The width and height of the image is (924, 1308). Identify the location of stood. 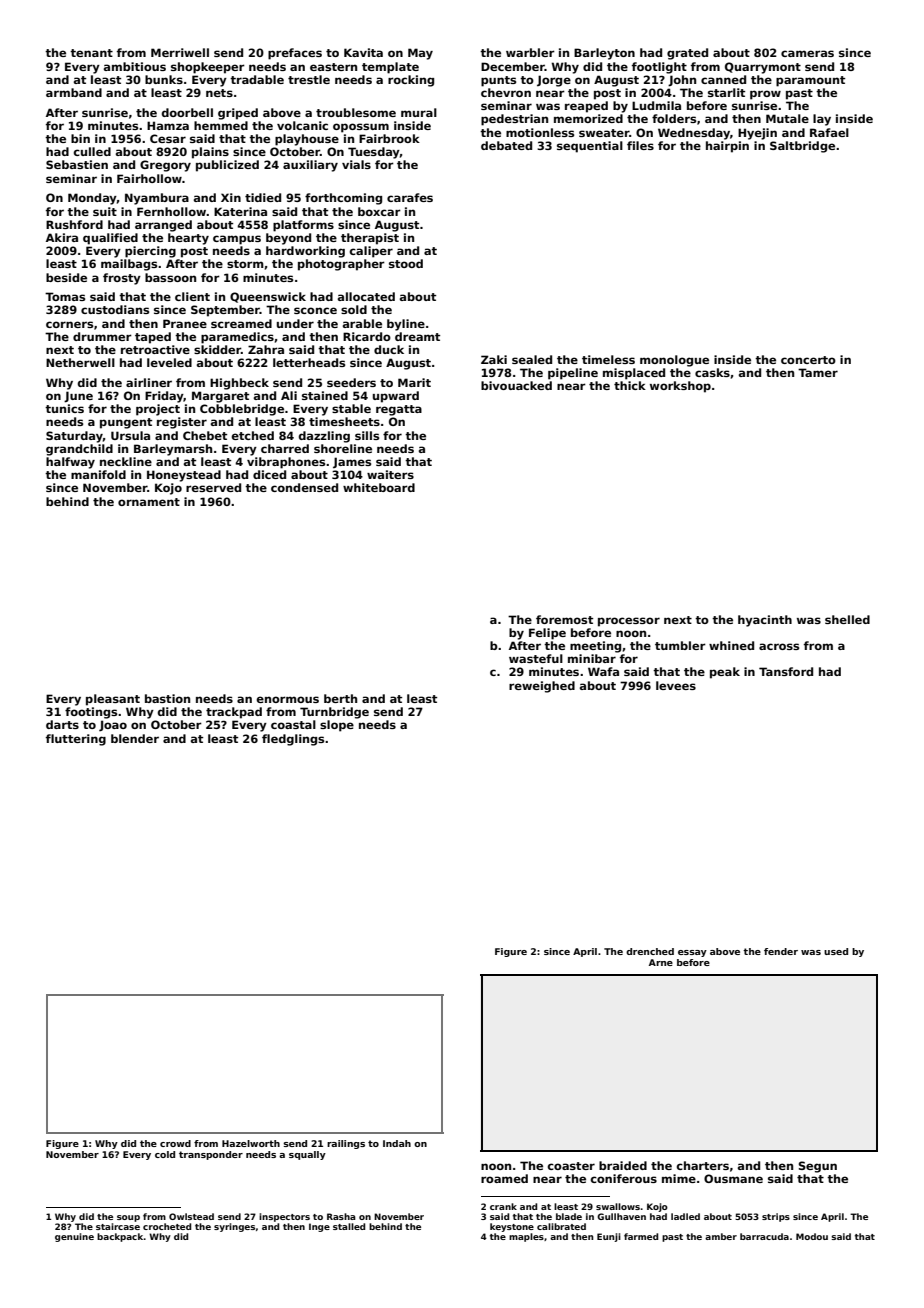
(406, 263).
